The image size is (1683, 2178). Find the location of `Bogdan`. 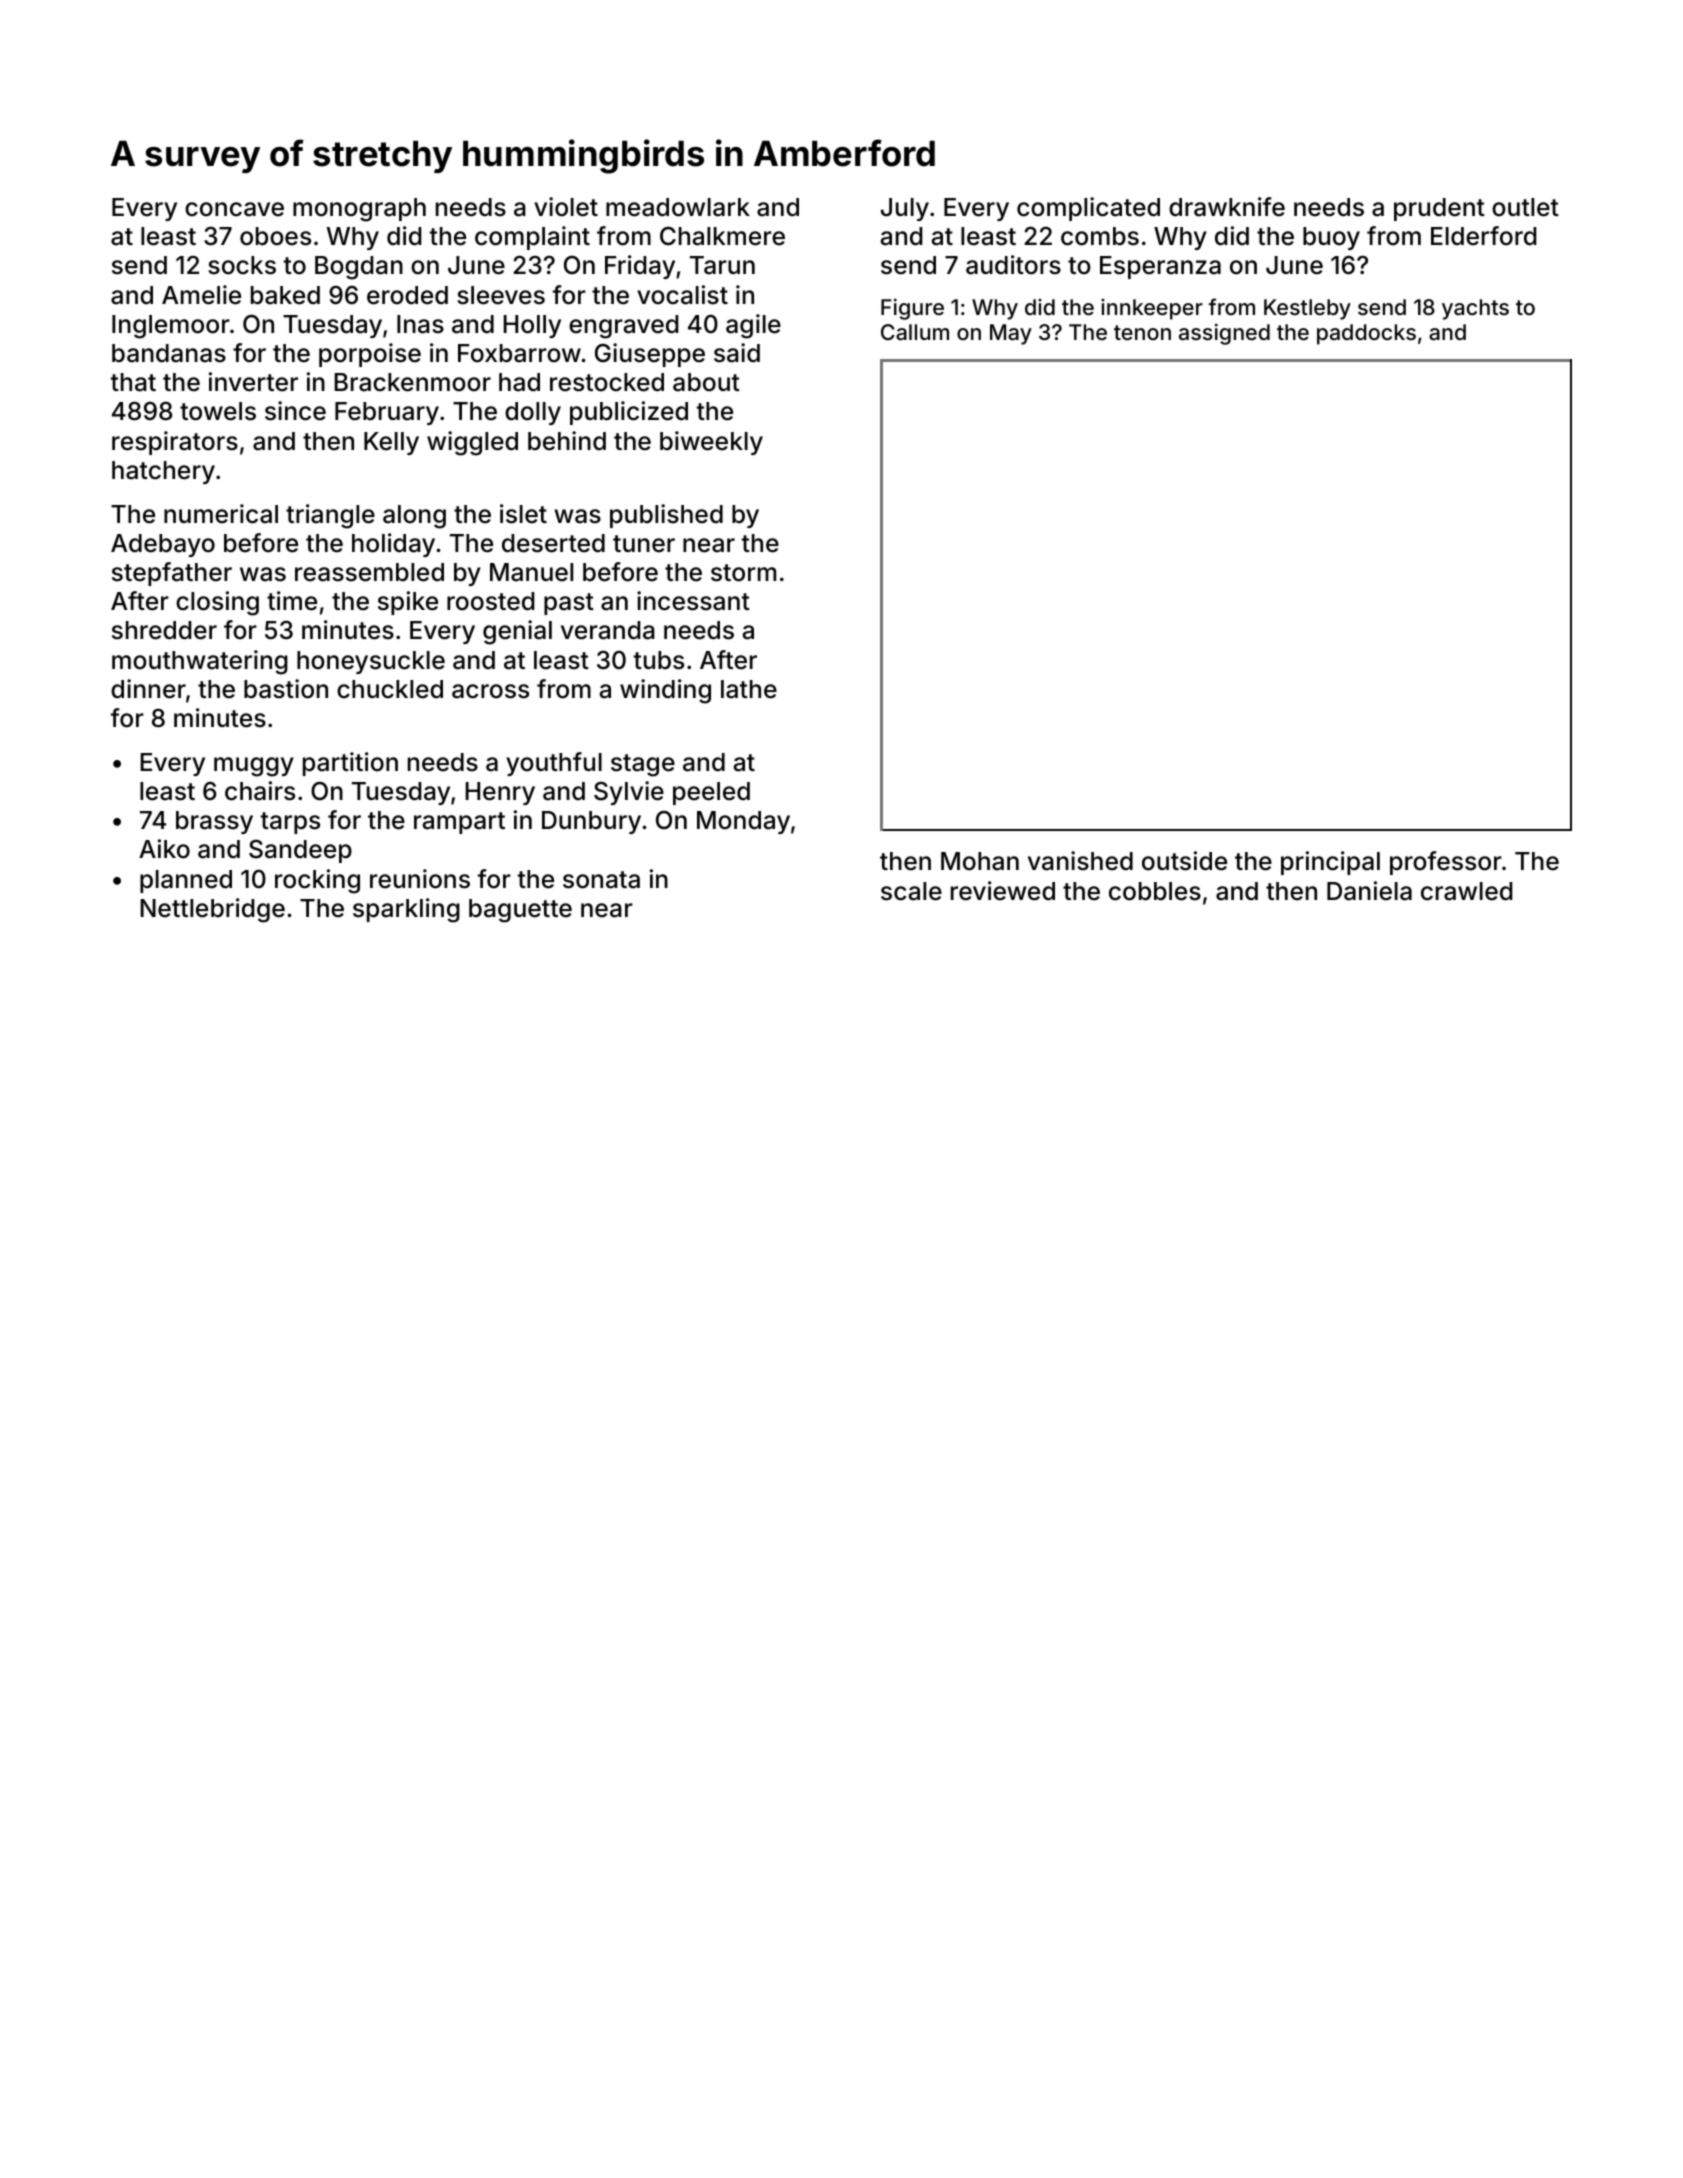

Bogdan is located at coordinates (359, 268).
